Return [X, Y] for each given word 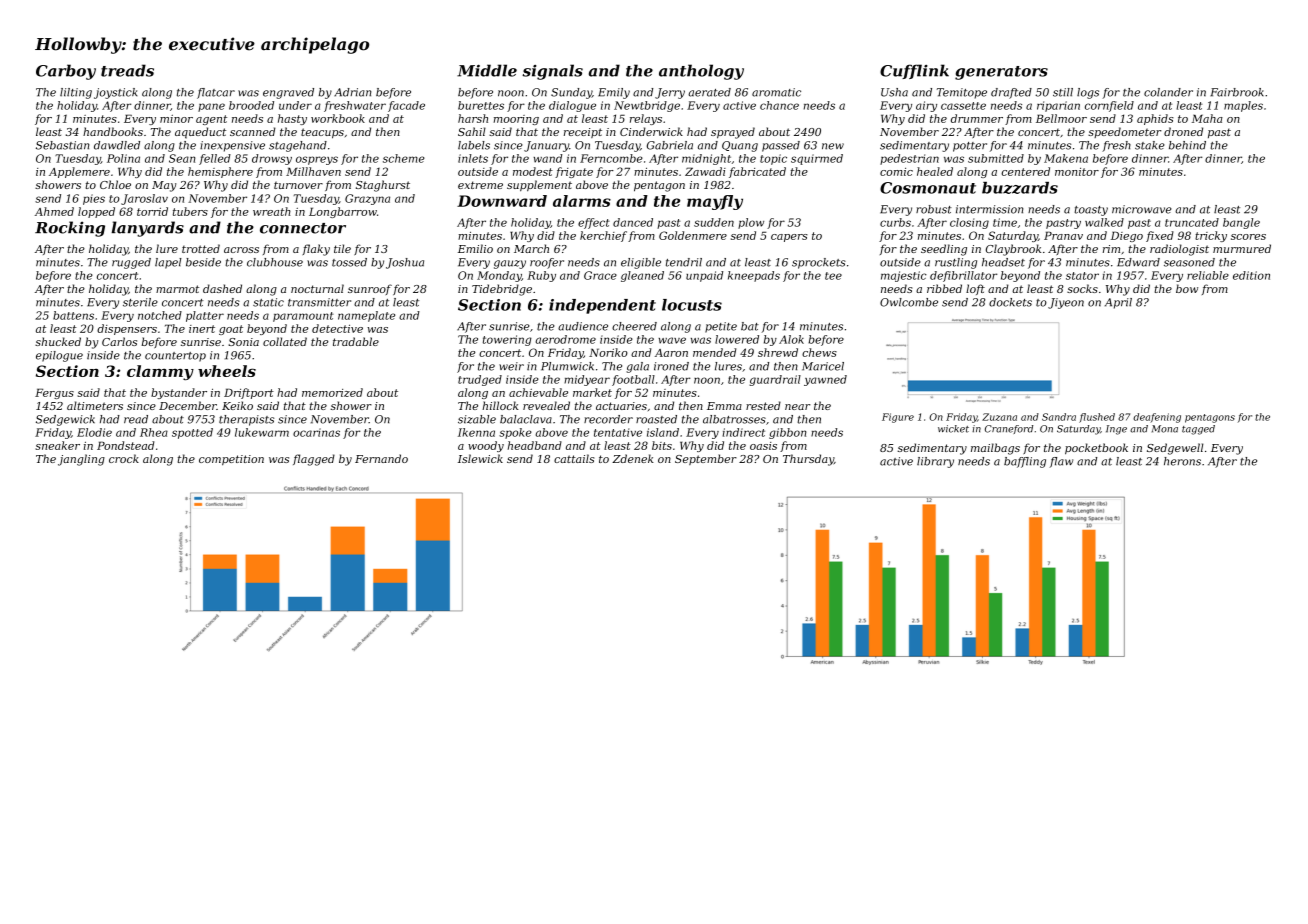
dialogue [572, 106]
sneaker [57, 445]
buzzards [1020, 188]
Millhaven [313, 171]
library [935, 462]
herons [1182, 461]
